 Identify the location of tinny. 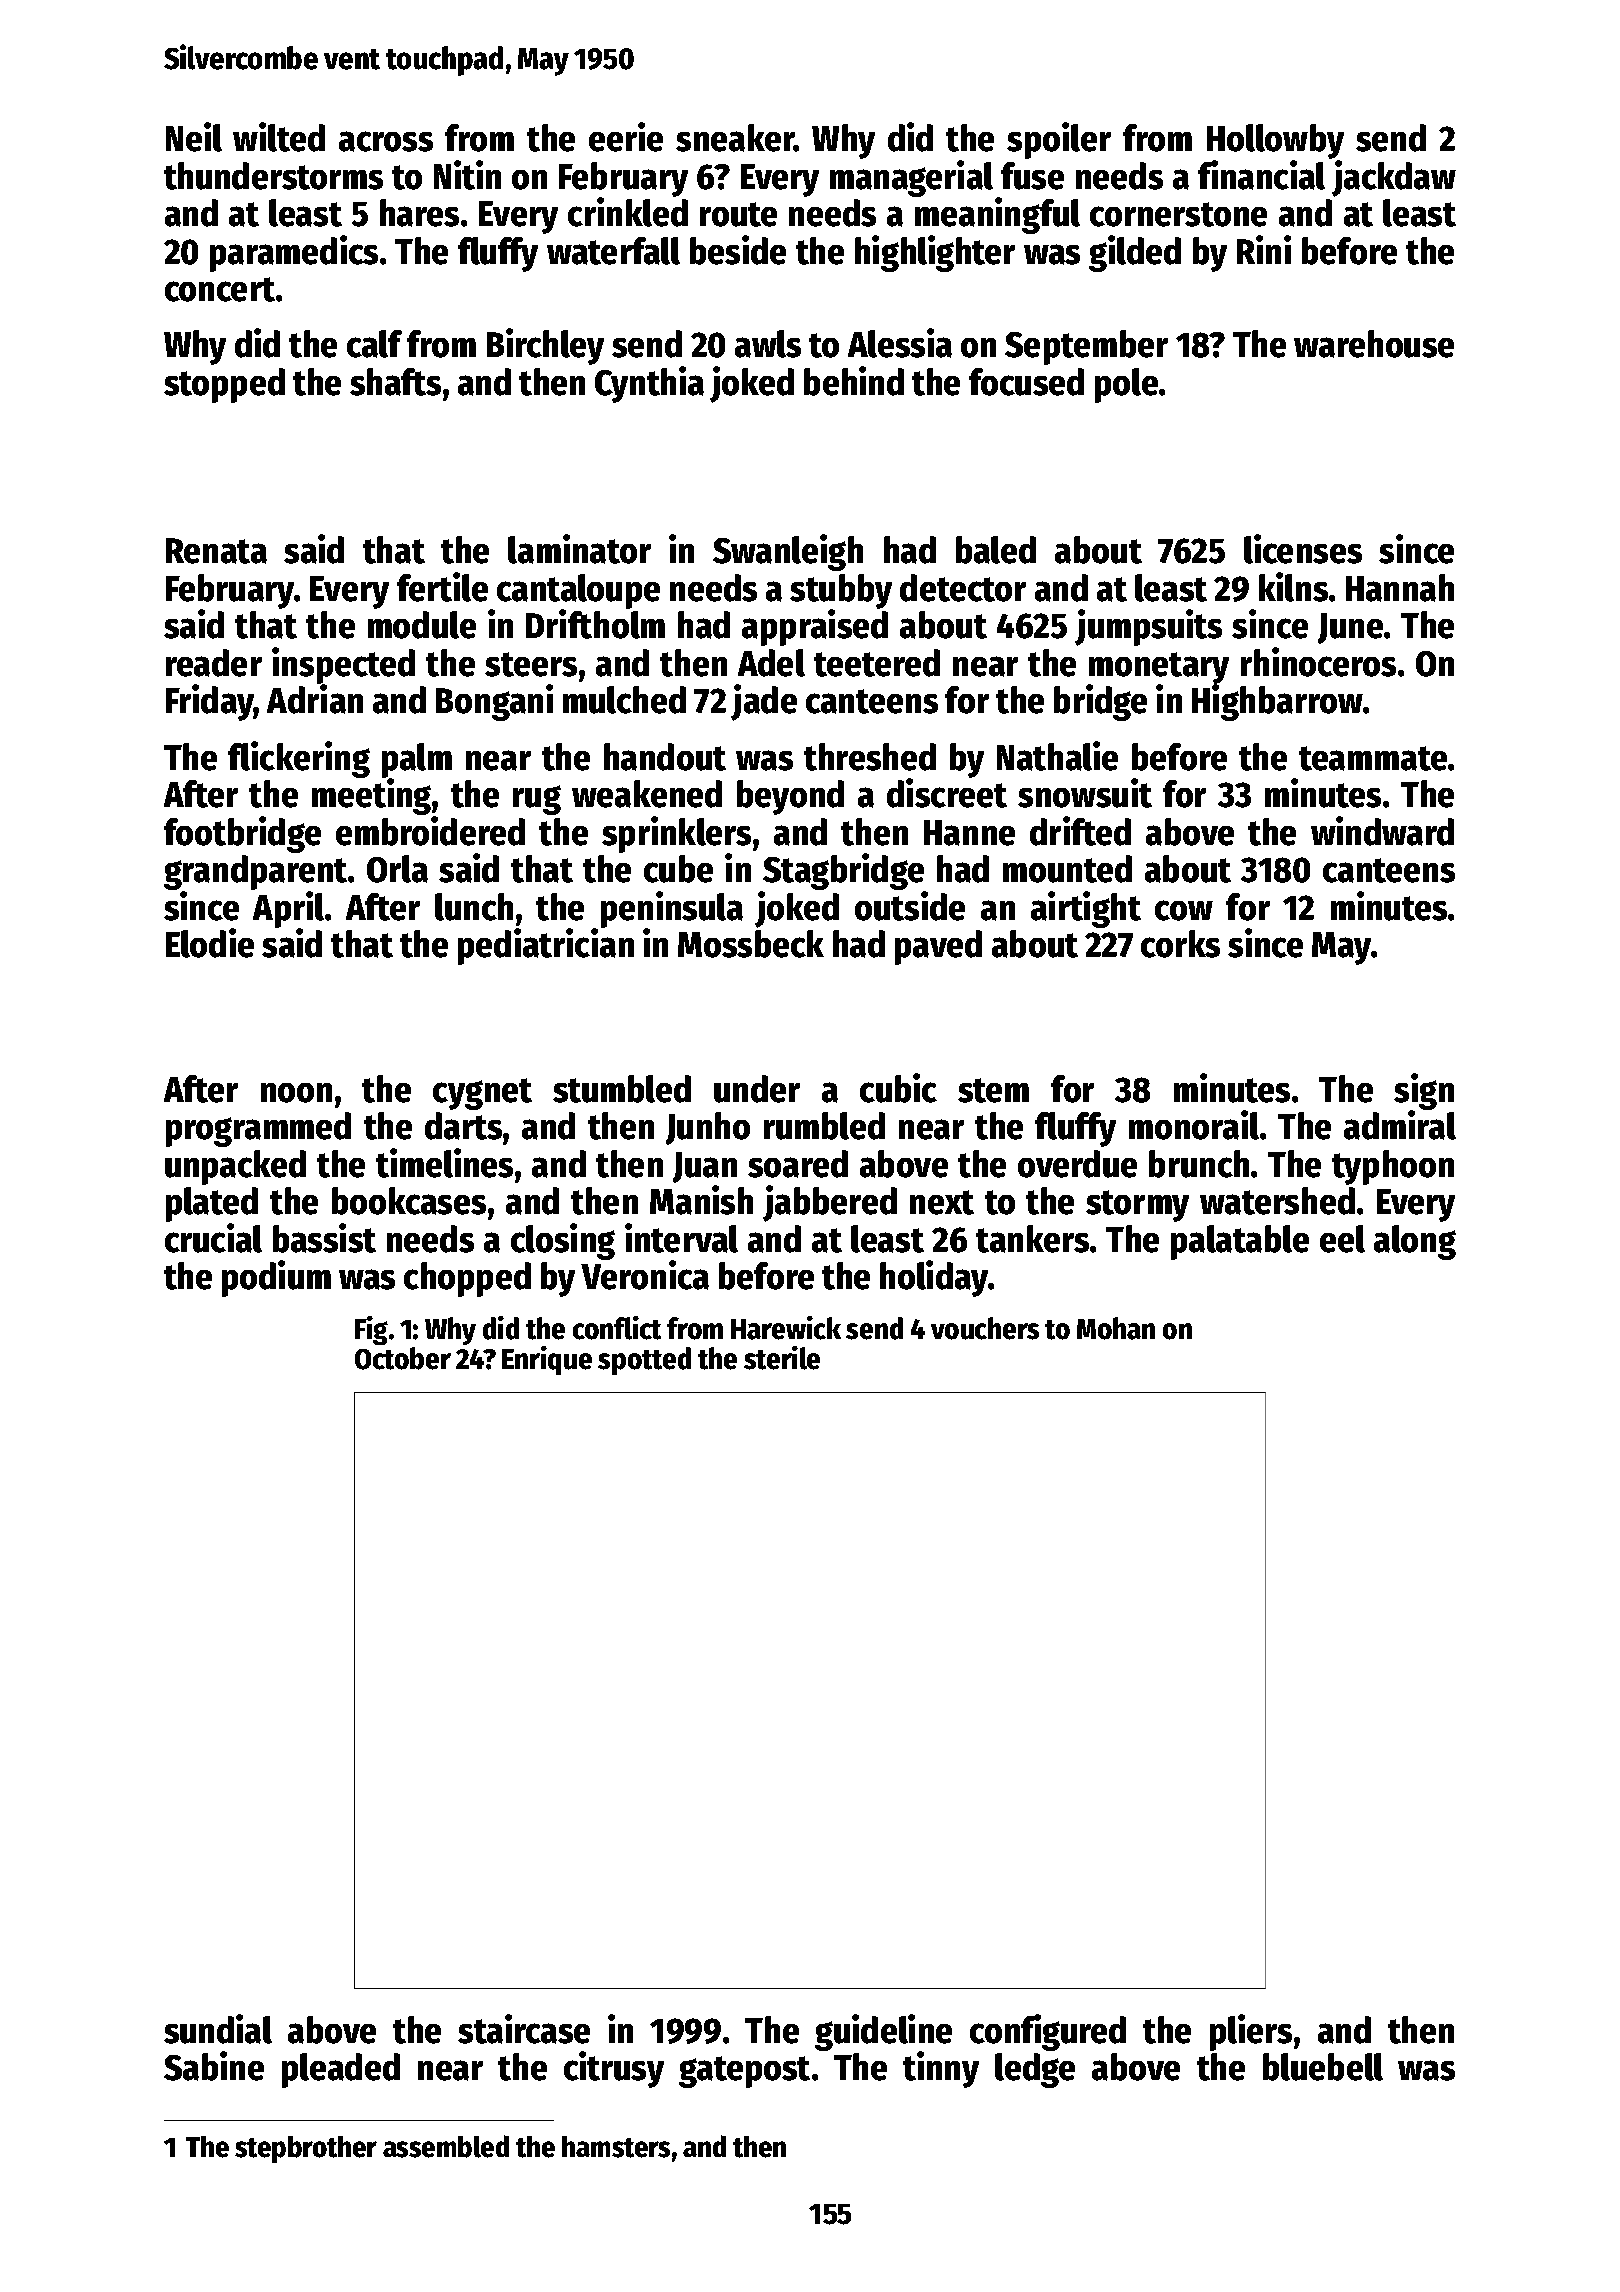
(941, 2069).
